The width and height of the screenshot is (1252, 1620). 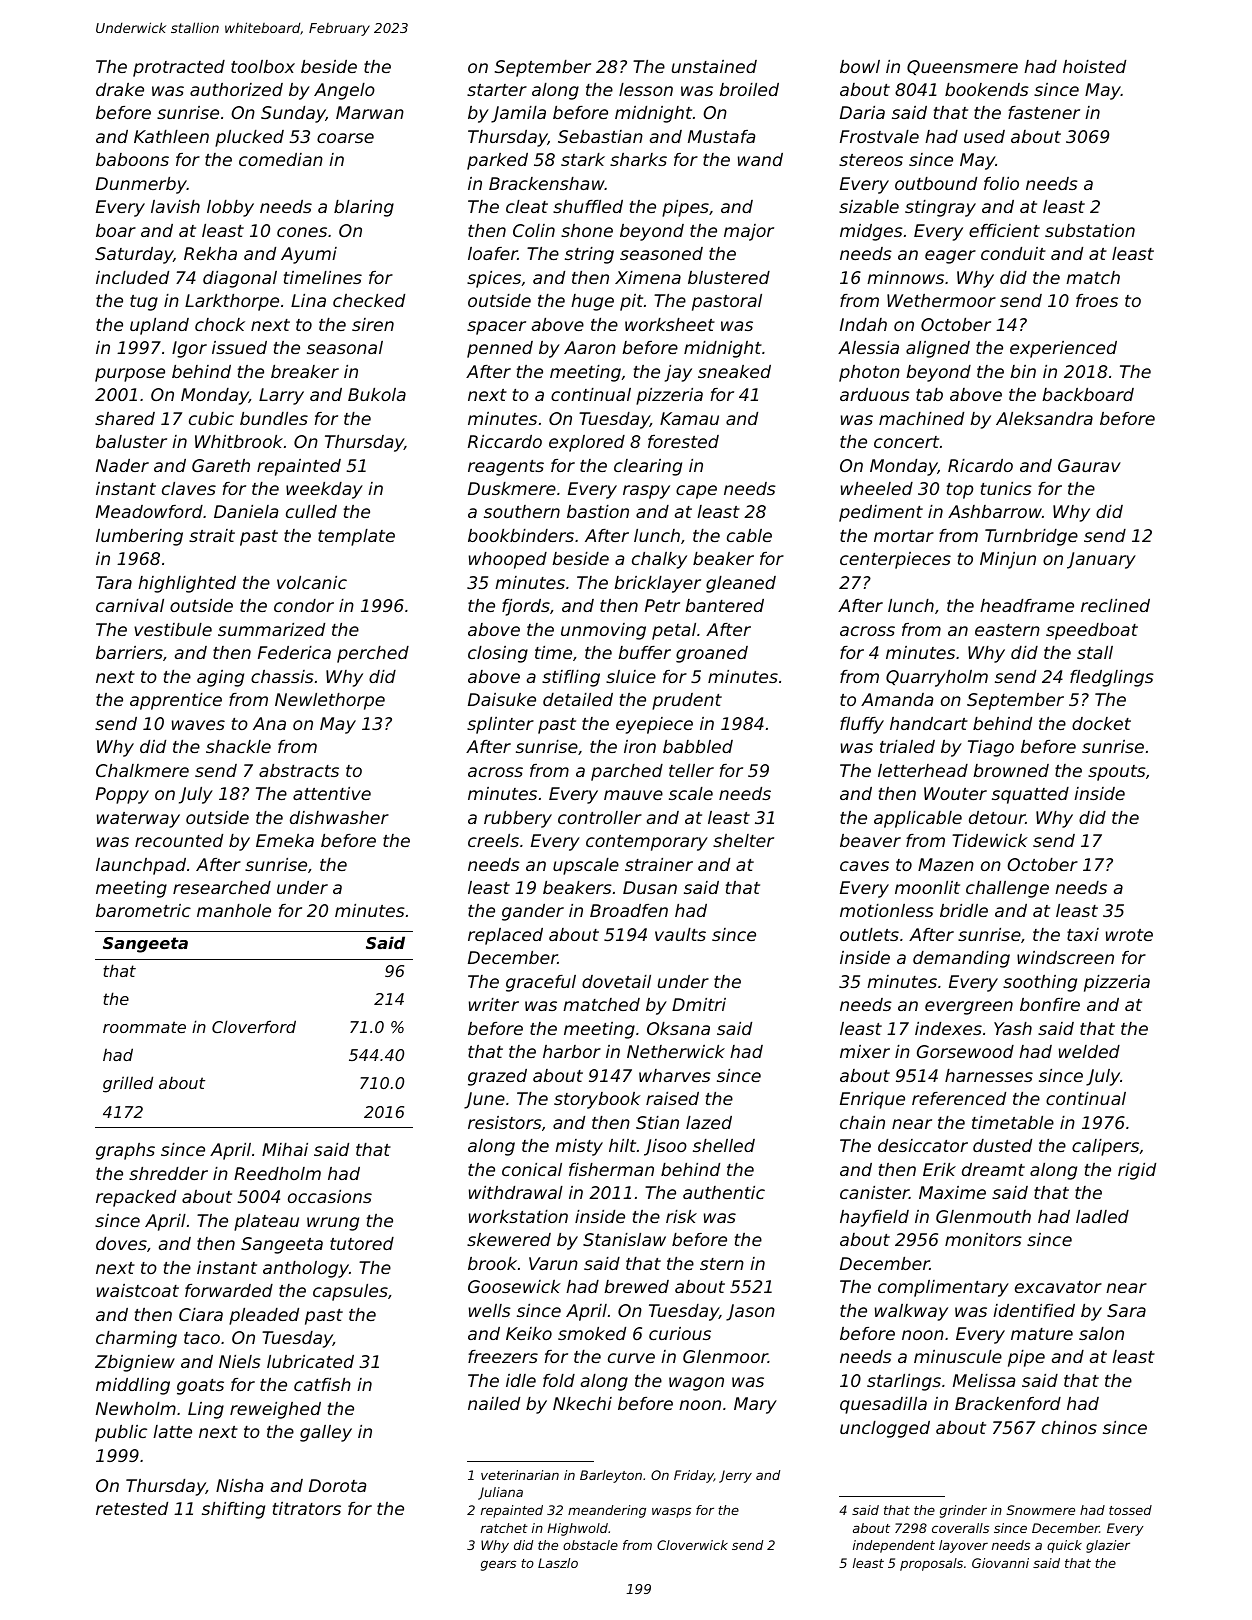 I want to click on Emeka, so click(x=285, y=840).
